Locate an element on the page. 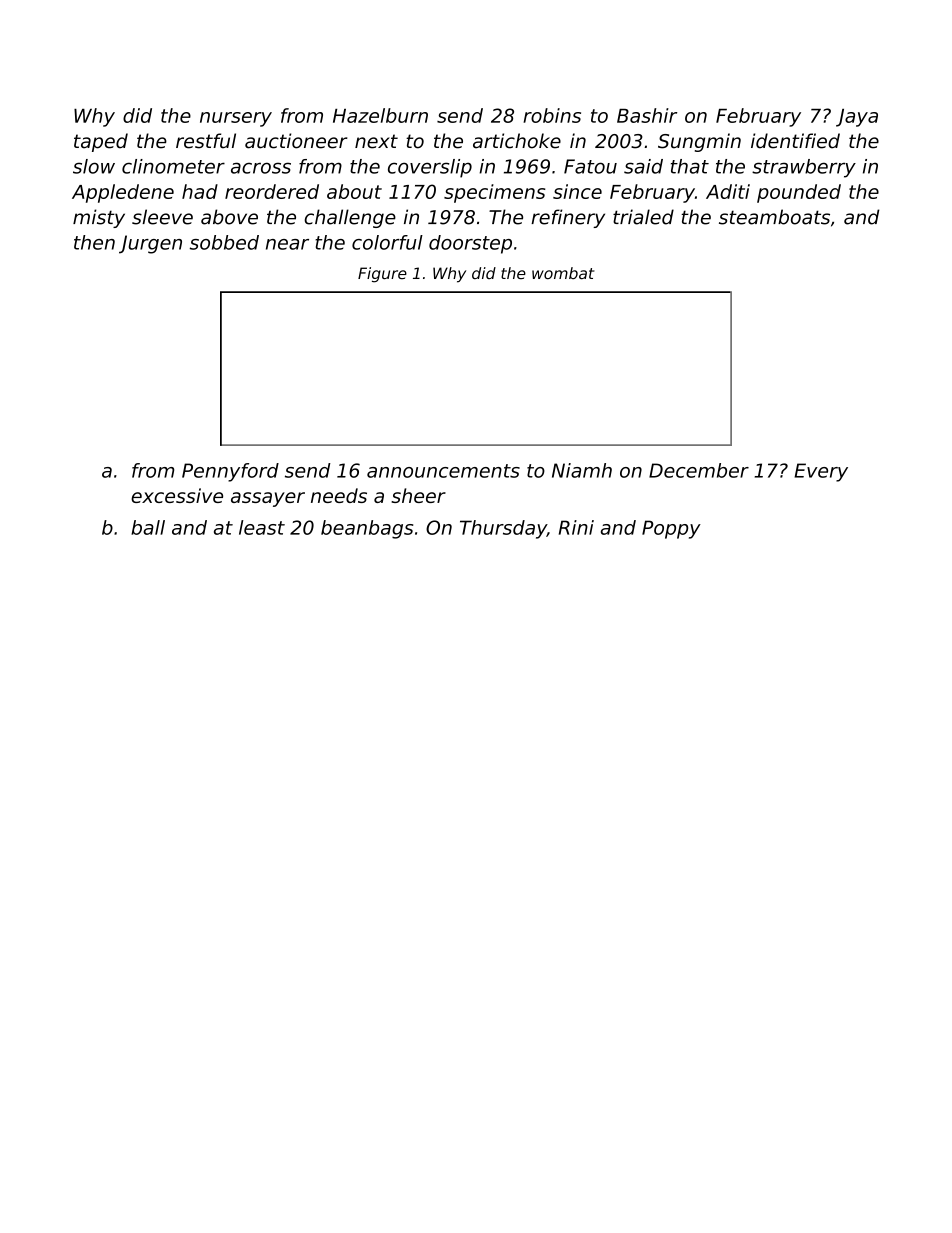 This image has height=1233, width=952. nursery is located at coordinates (236, 119).
